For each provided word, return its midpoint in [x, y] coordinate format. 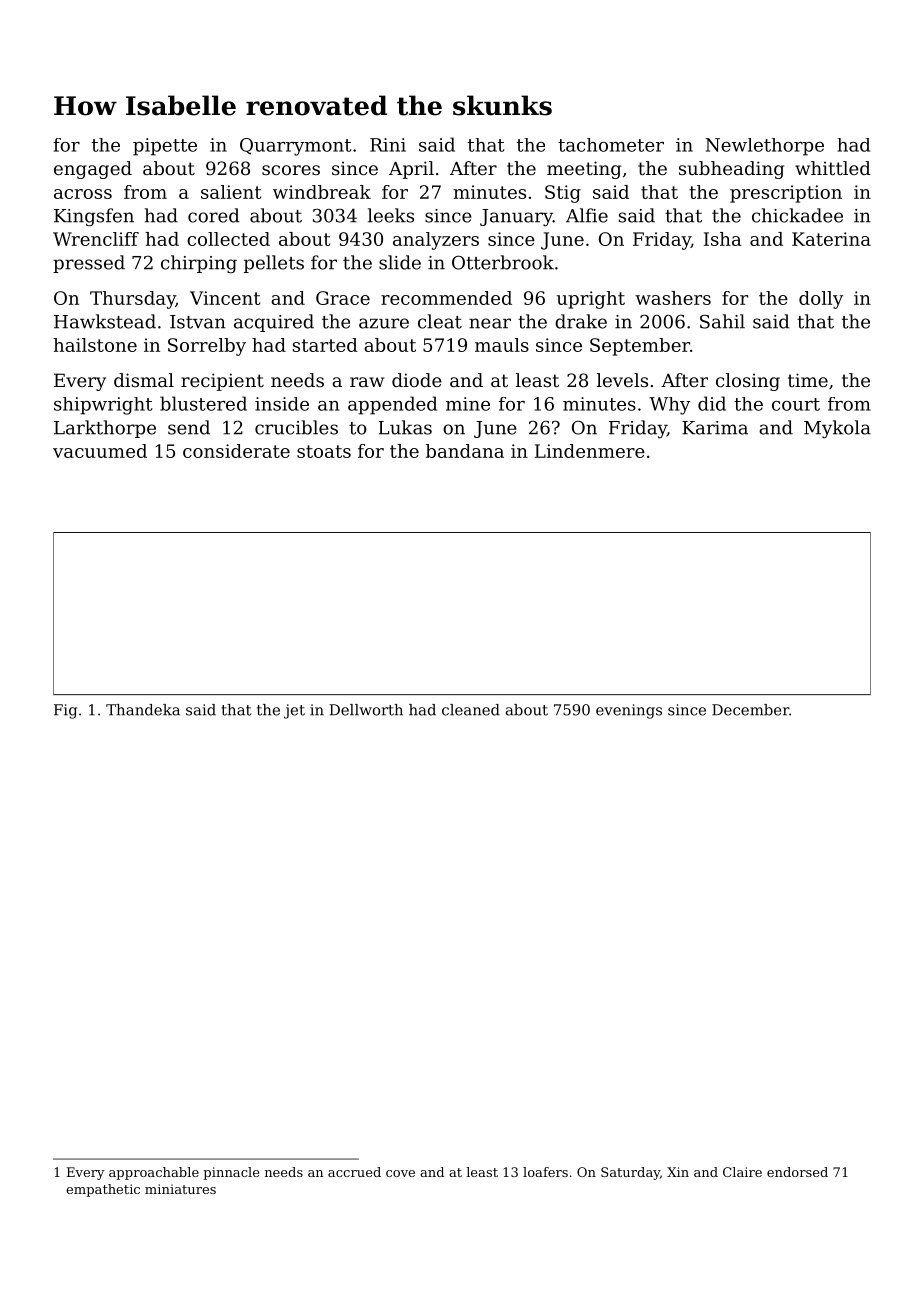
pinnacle [231, 1173]
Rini [388, 145]
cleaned [471, 710]
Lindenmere [590, 451]
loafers [545, 1172]
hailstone [95, 345]
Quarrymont [296, 147]
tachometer [611, 145]
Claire [742, 1172]
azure [384, 323]
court [796, 404]
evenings [629, 711]
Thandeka [143, 710]
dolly [821, 300]
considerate [236, 451]
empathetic [103, 1190]
